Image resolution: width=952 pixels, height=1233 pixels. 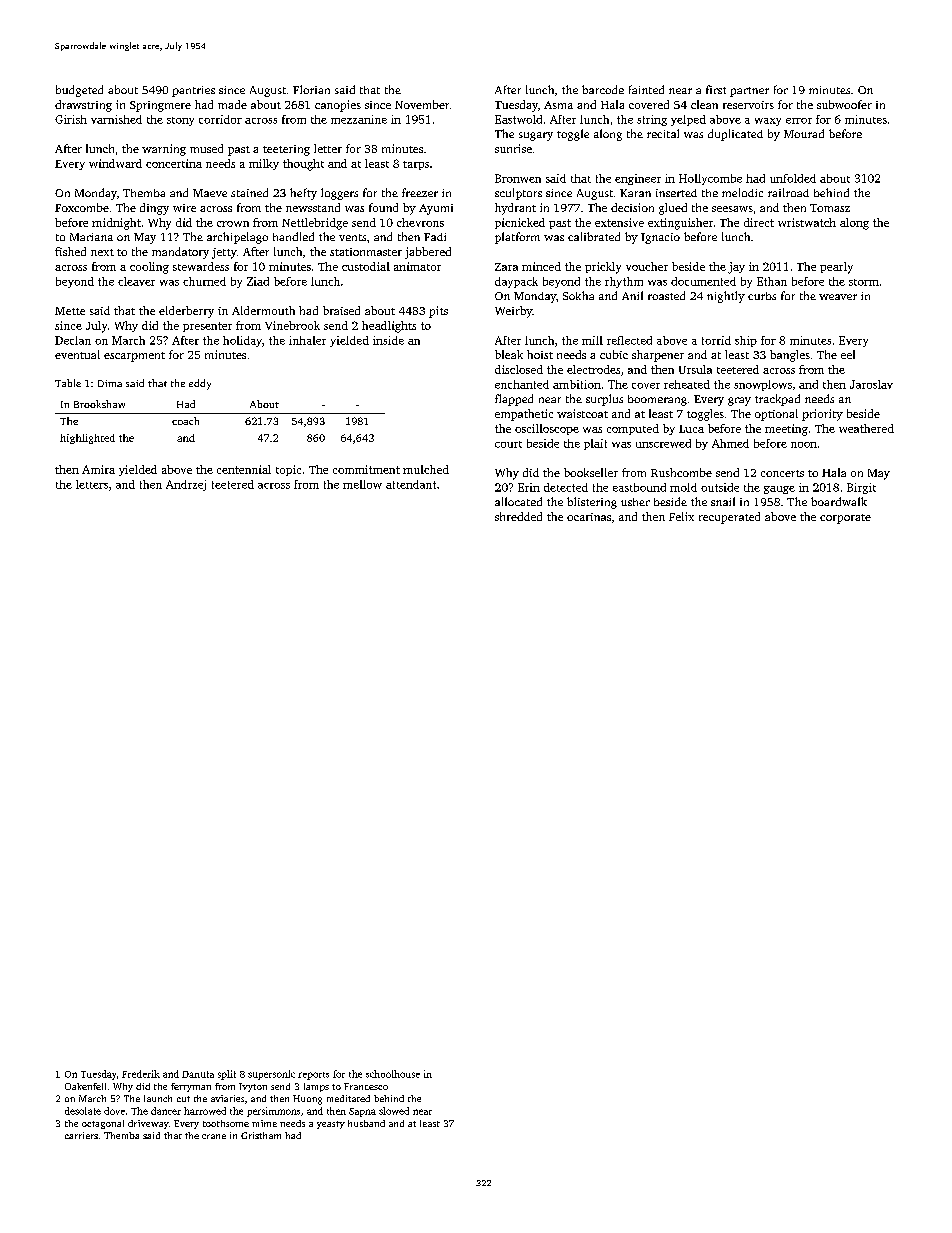 What do you see at coordinates (566, 487) in the screenshot?
I see `detected` at bounding box center [566, 487].
